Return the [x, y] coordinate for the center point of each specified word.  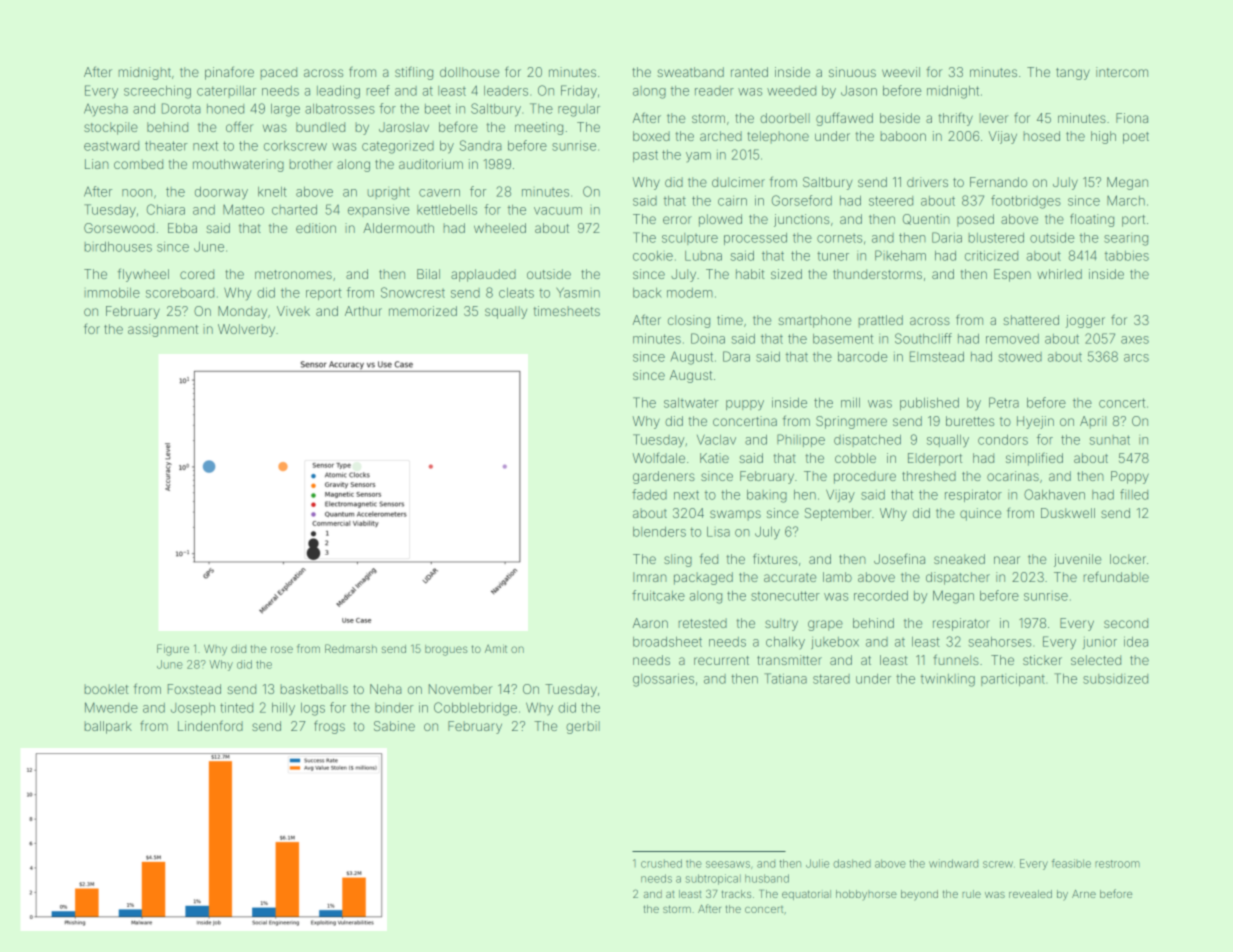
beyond [919, 895]
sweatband [690, 72]
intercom [1122, 72]
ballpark [108, 727]
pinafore [229, 73]
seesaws [728, 864]
